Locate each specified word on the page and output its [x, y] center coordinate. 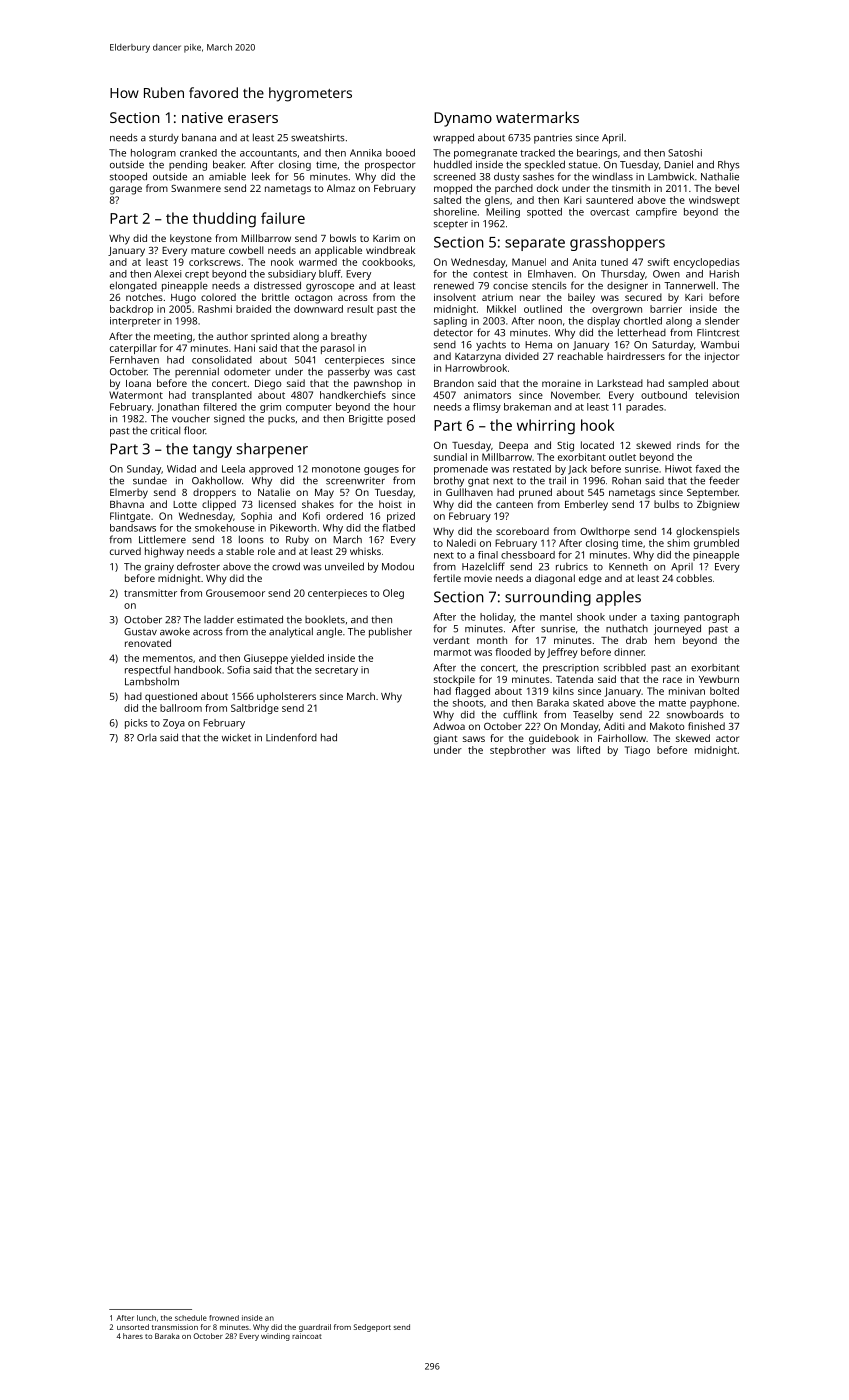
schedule [191, 1318]
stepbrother [518, 751]
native [202, 117]
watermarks [537, 117]
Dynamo [463, 119]
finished [706, 726]
